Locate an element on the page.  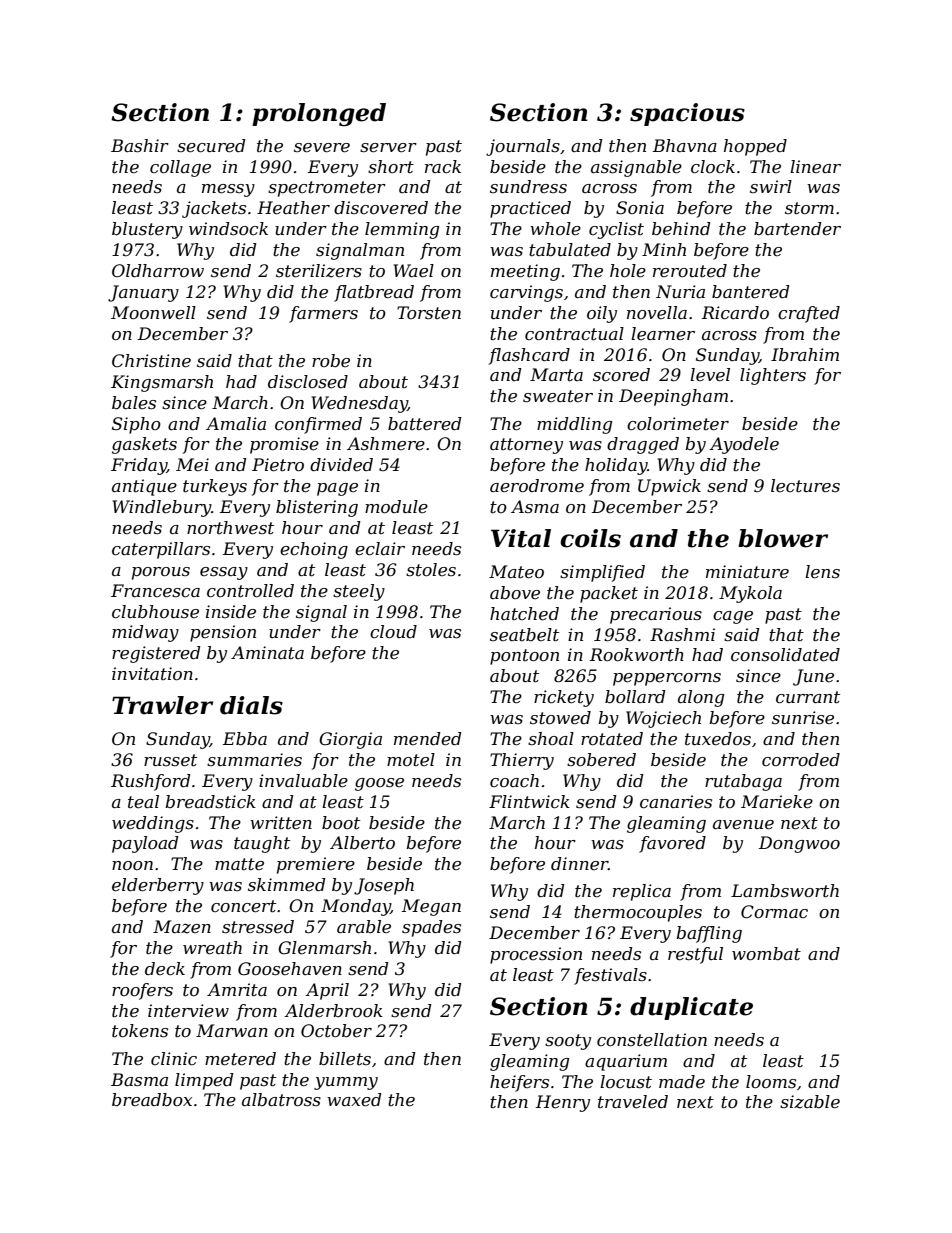
Mateo is located at coordinates (516, 572).
